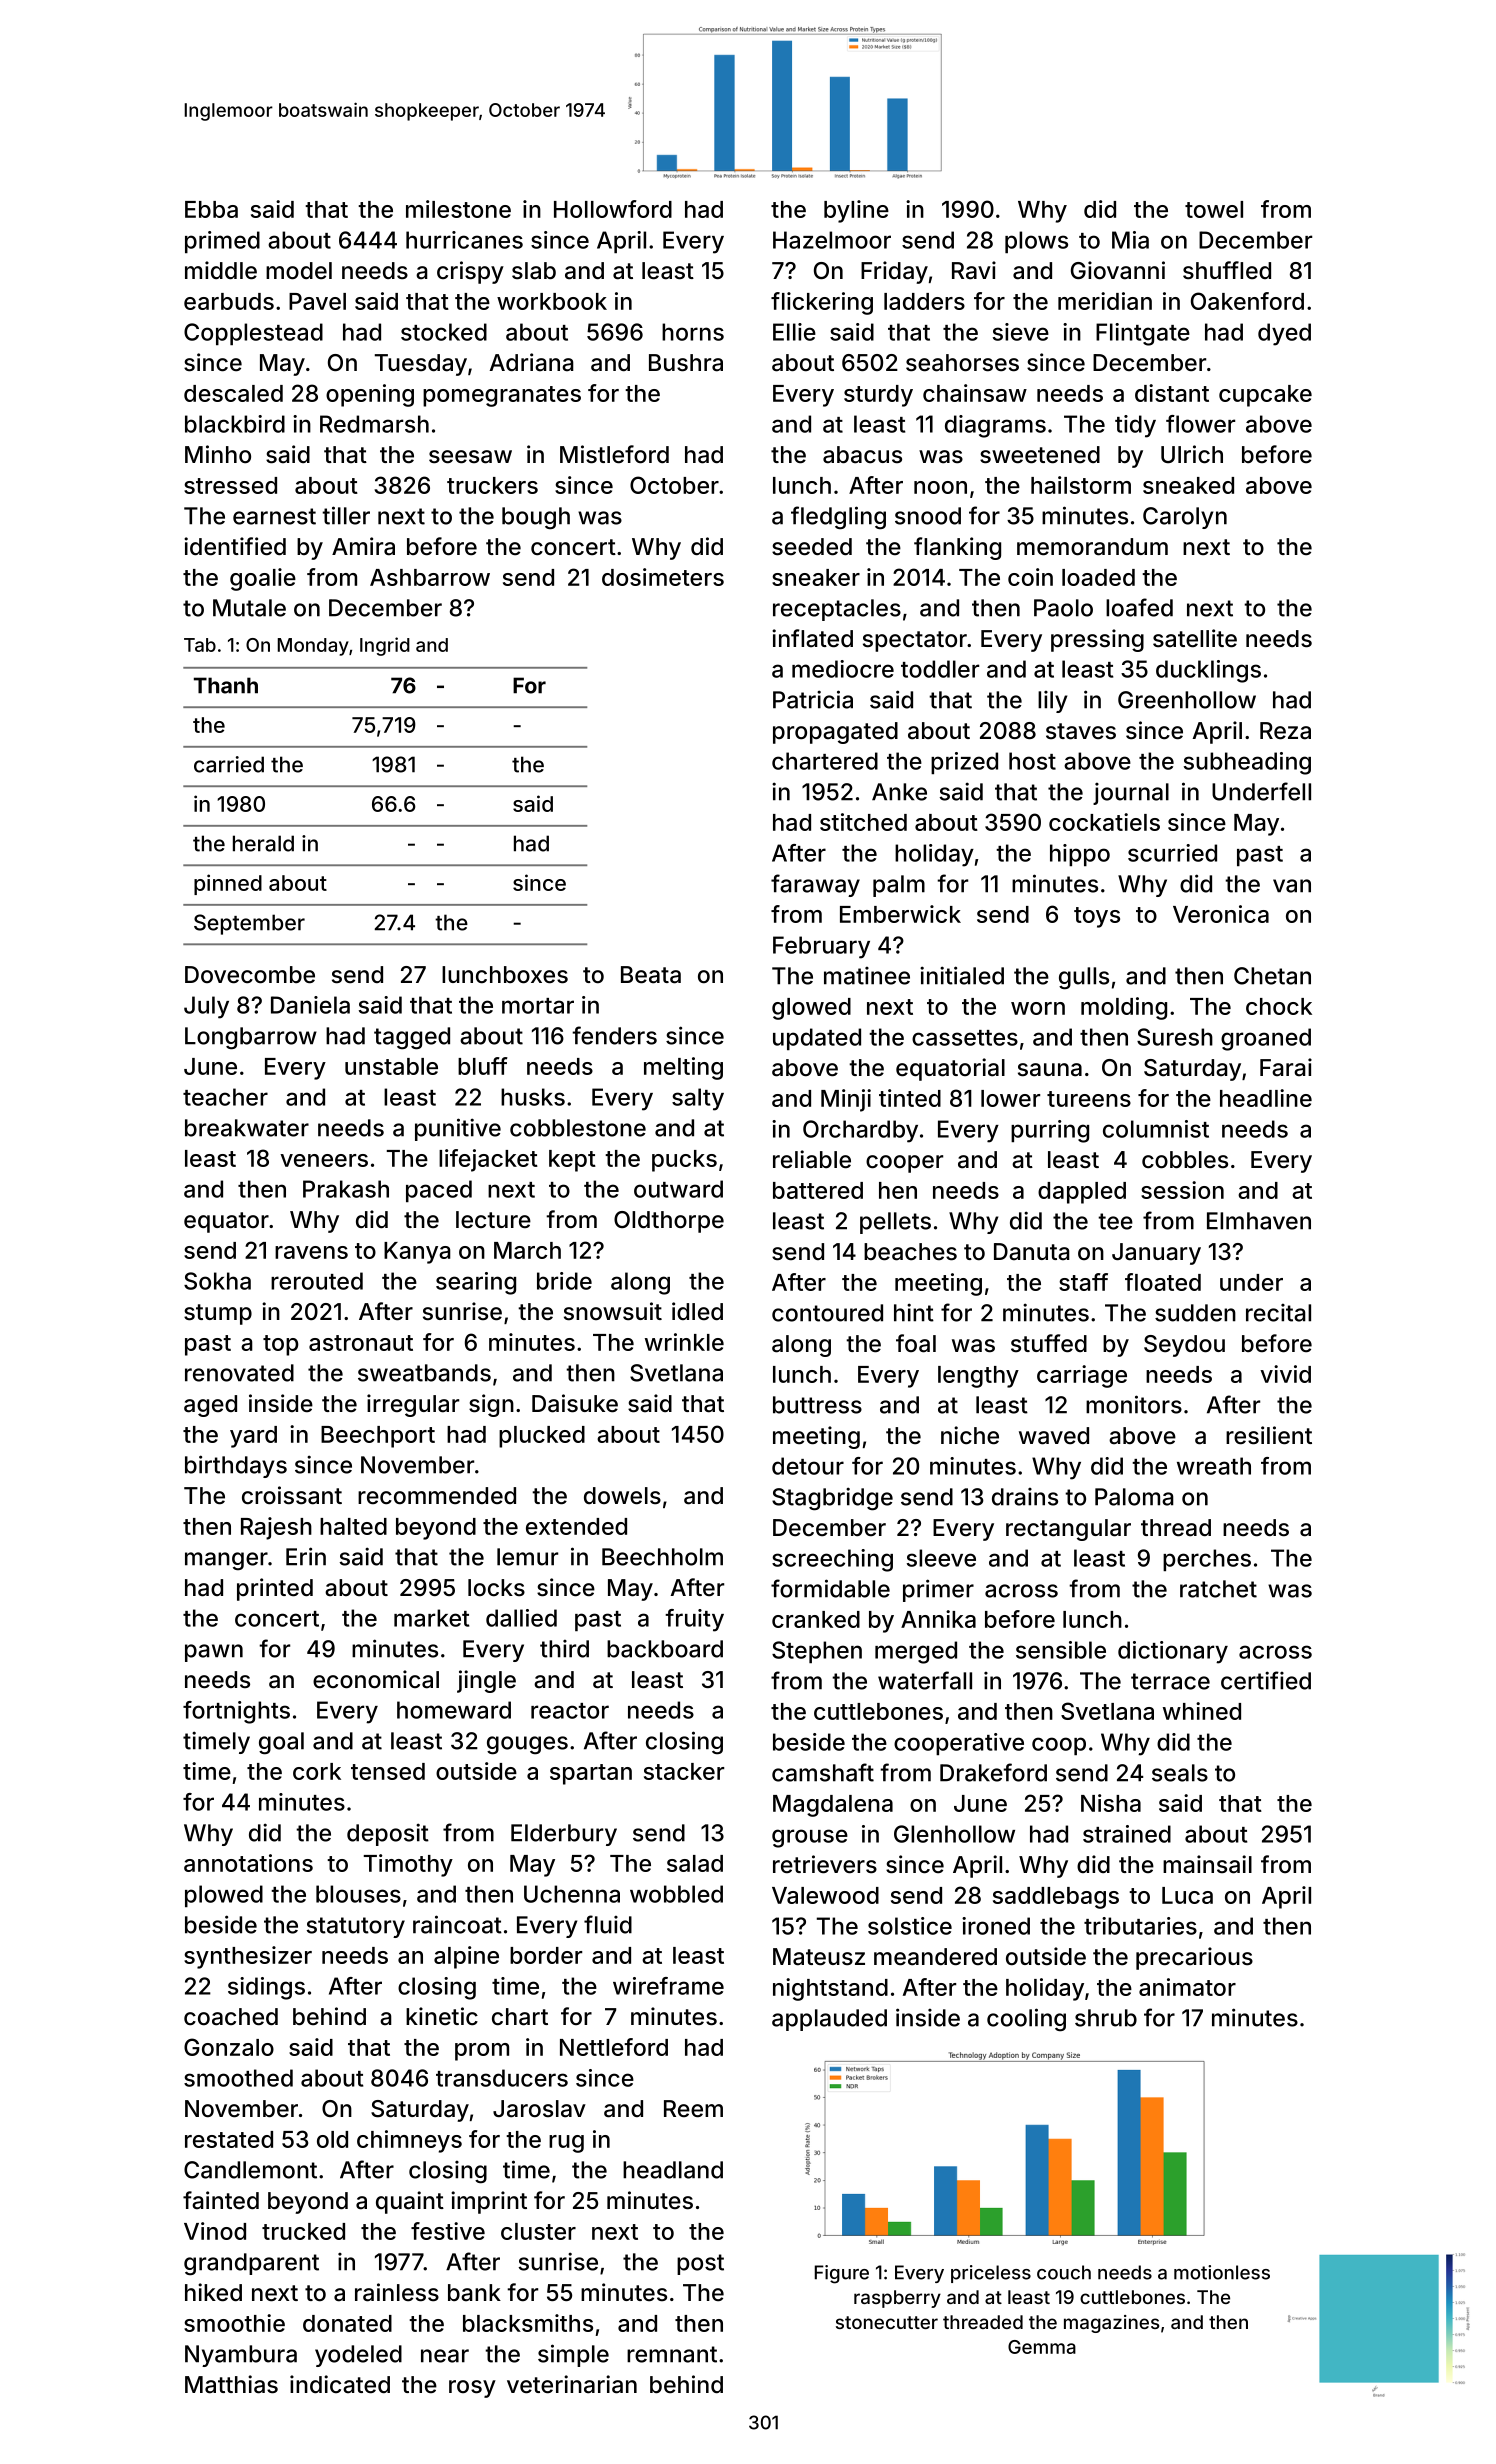 The image size is (1496, 2464). What do you see at coordinates (1227, 270) in the screenshot?
I see `shuffled` at bounding box center [1227, 270].
